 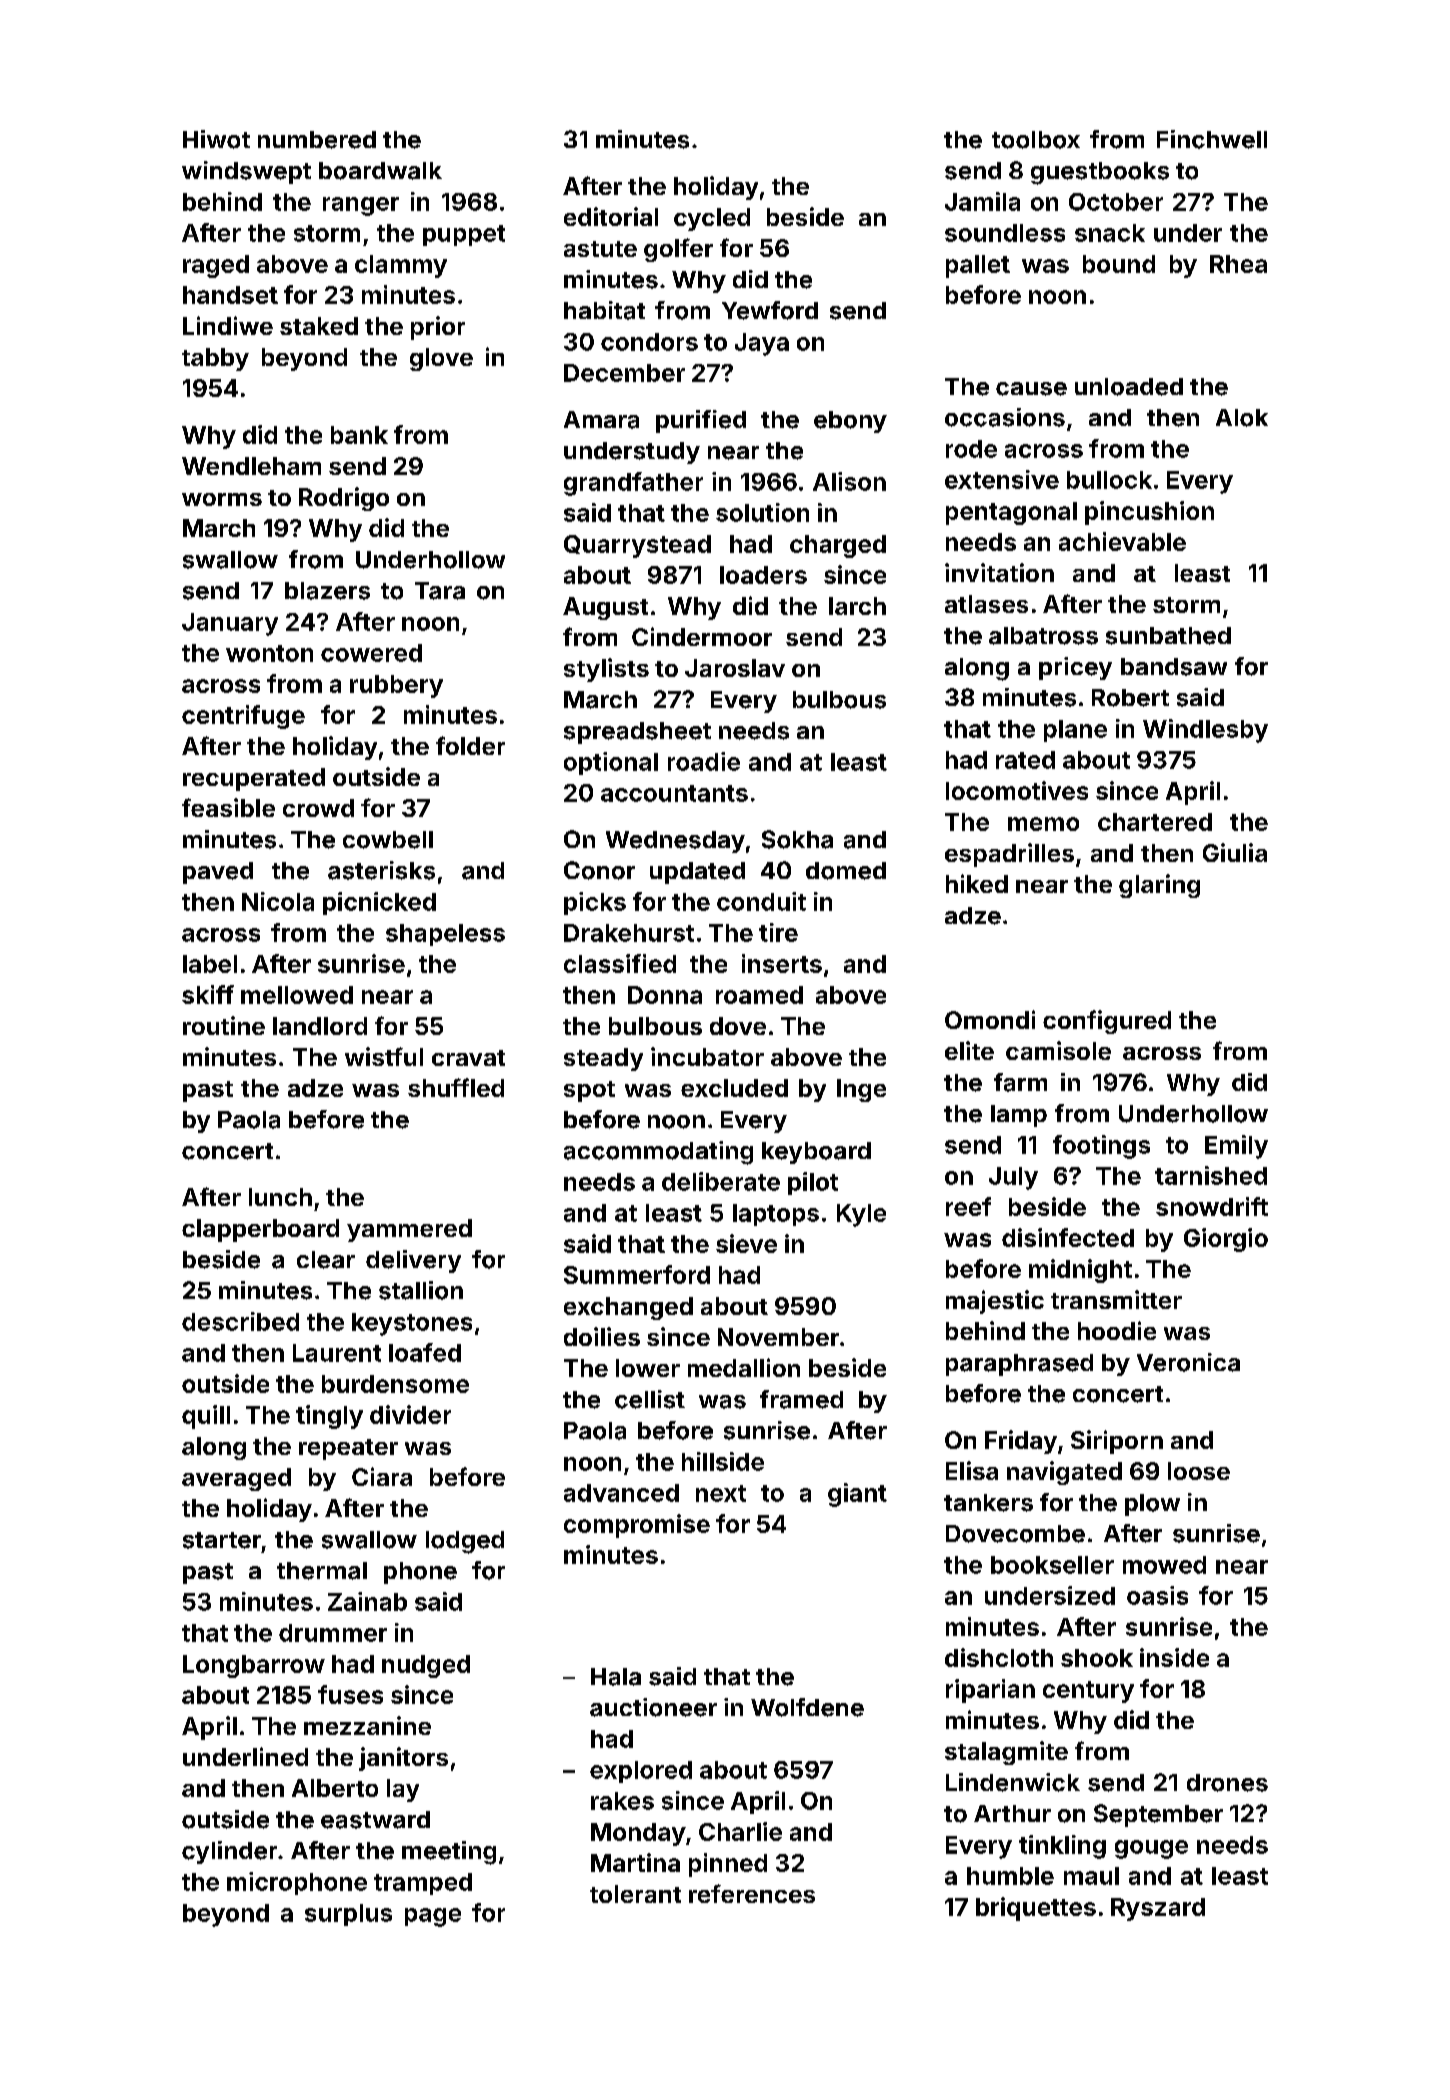 What do you see at coordinates (348, 1449) in the screenshot?
I see `repeater` at bounding box center [348, 1449].
